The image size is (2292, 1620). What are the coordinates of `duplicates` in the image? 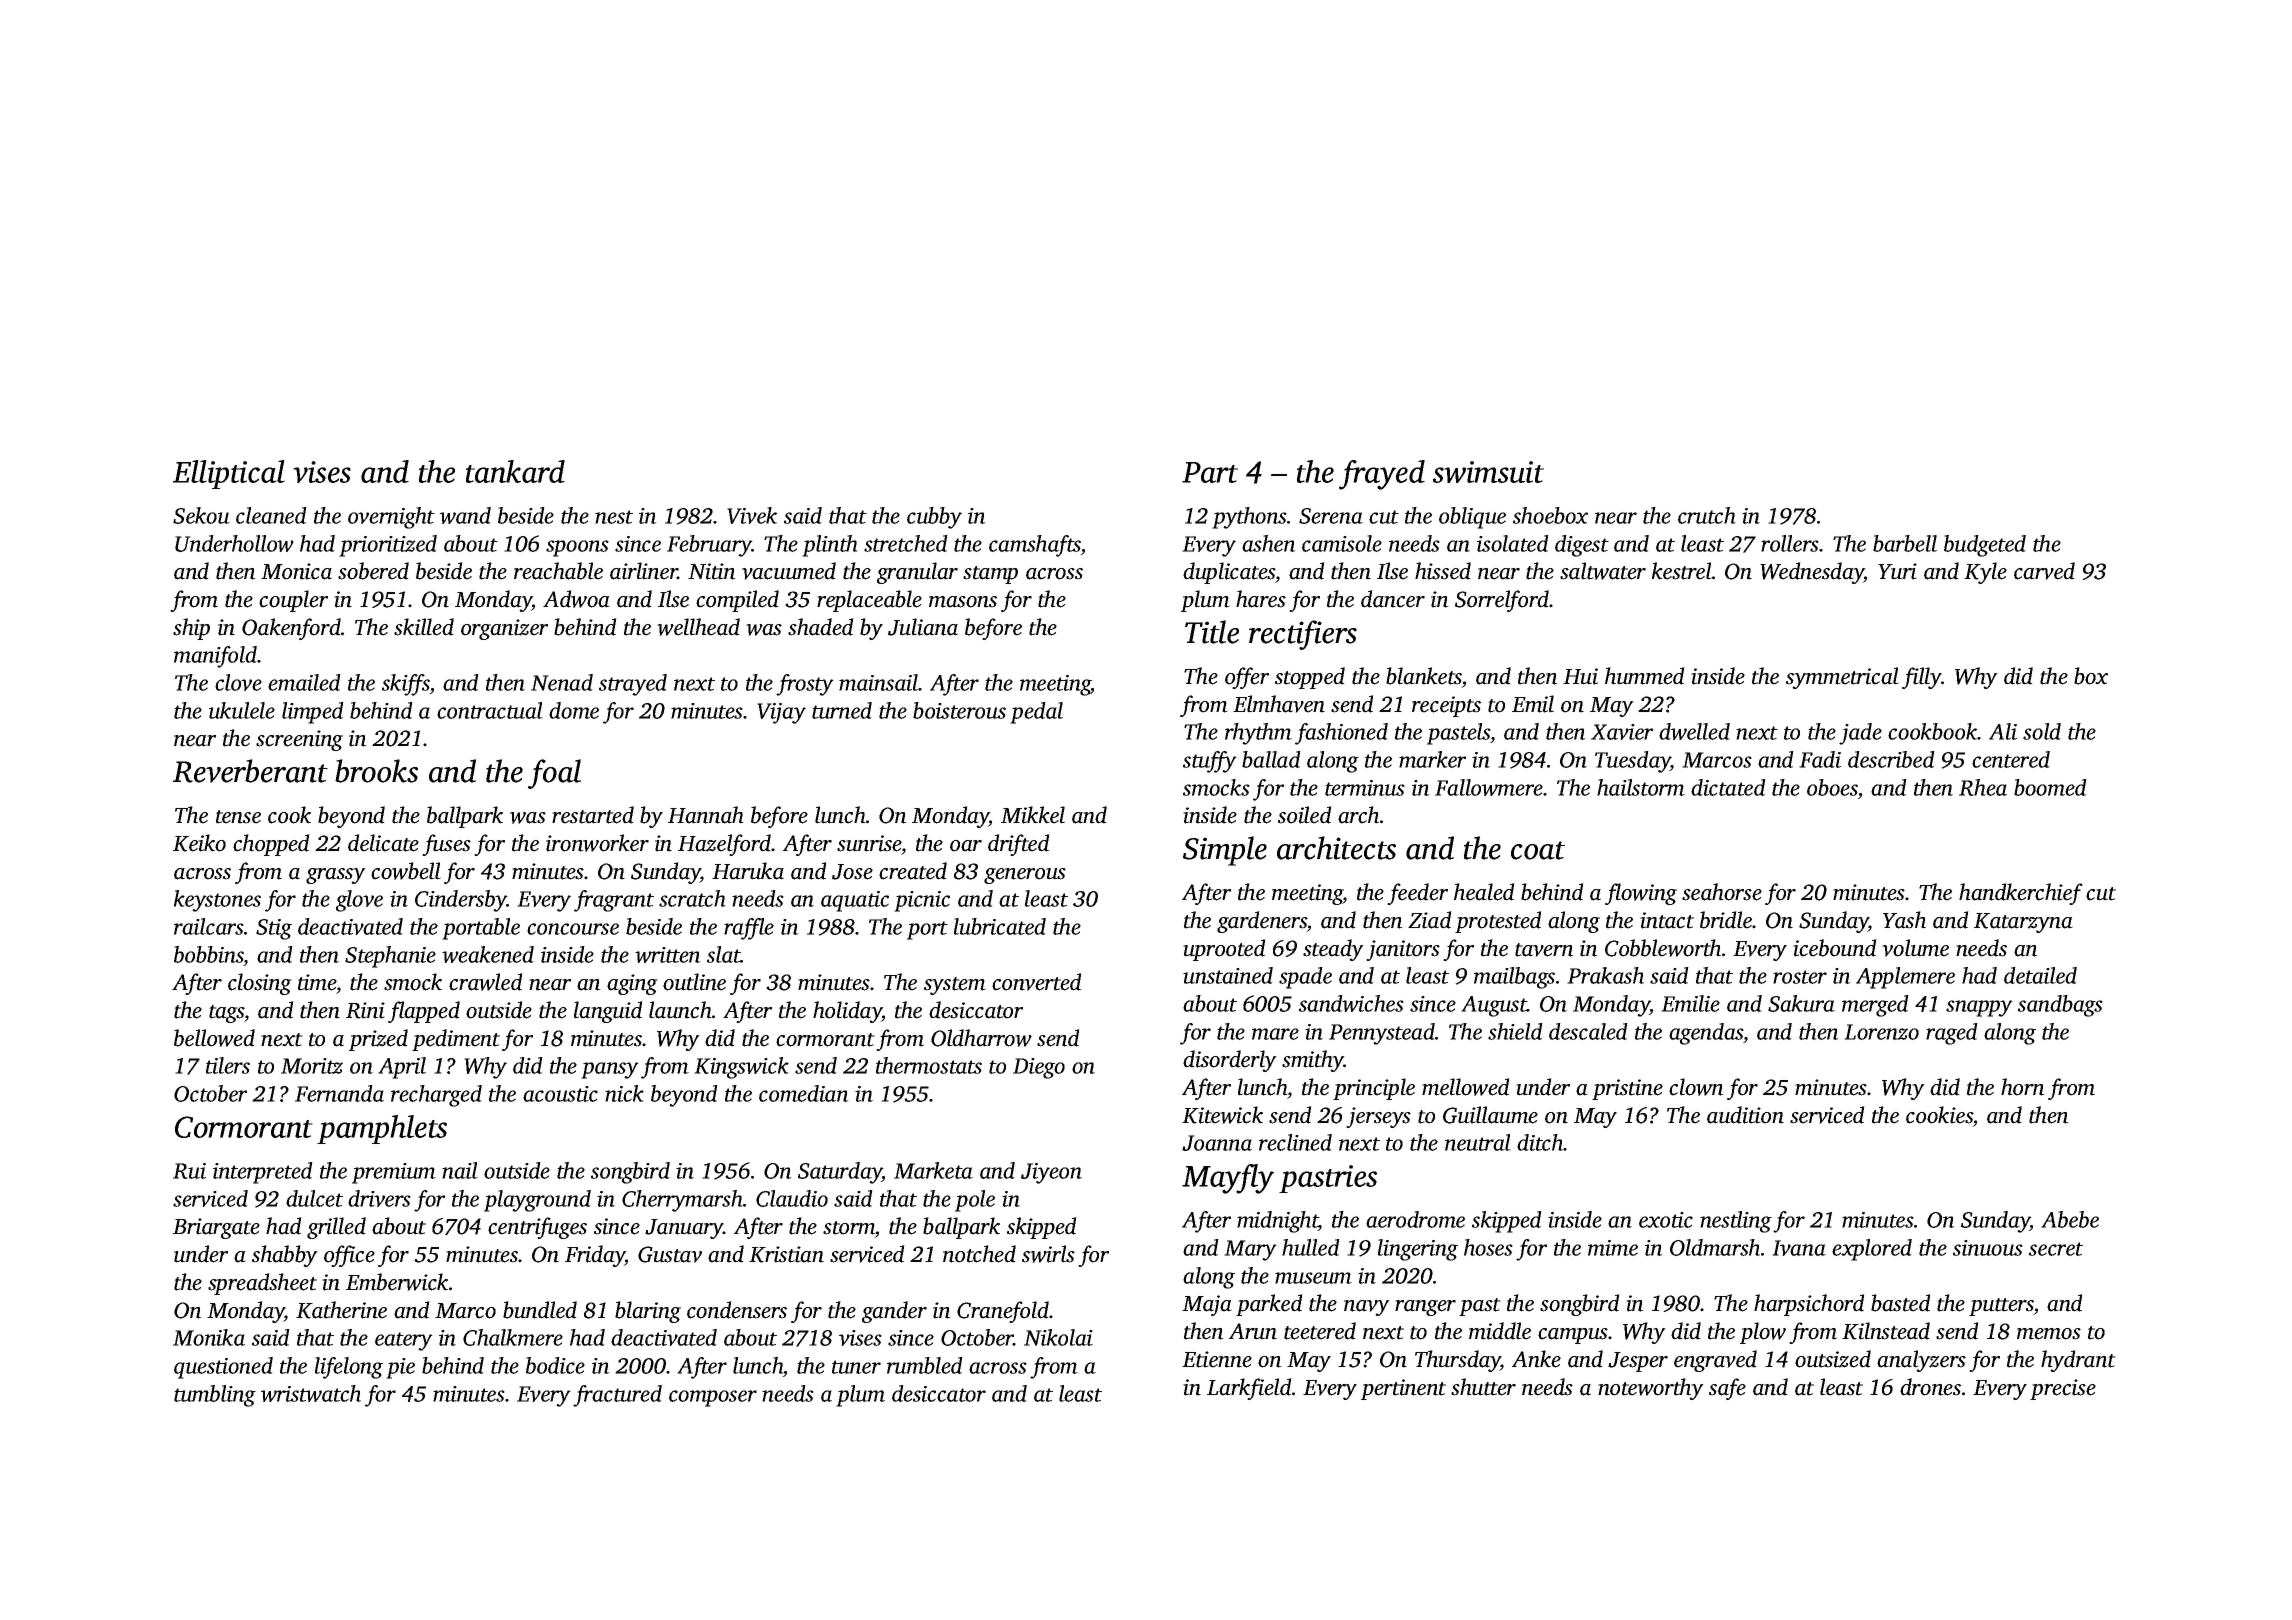 It's located at (1229, 573).
